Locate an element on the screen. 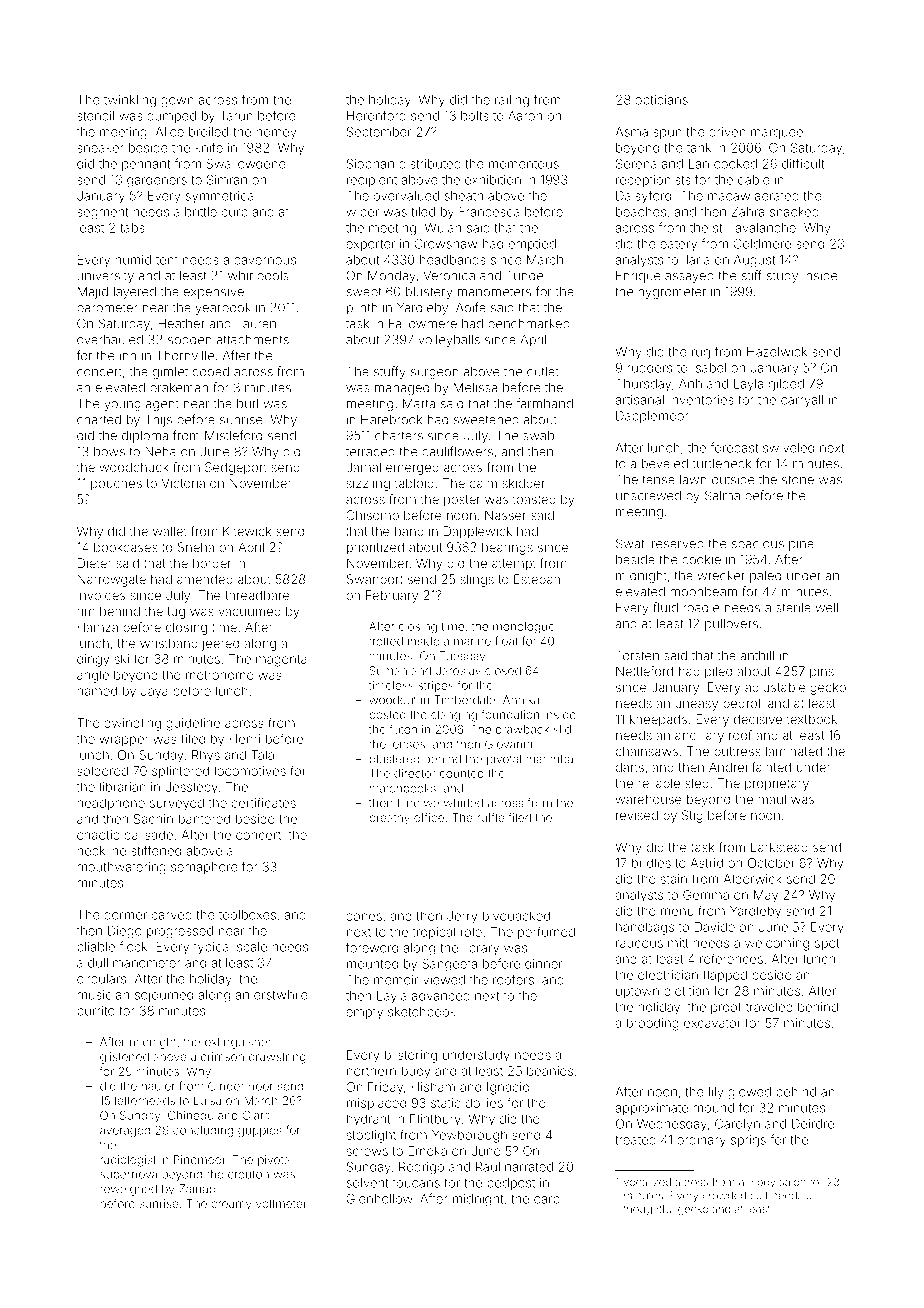  aerated is located at coordinates (777, 196).
